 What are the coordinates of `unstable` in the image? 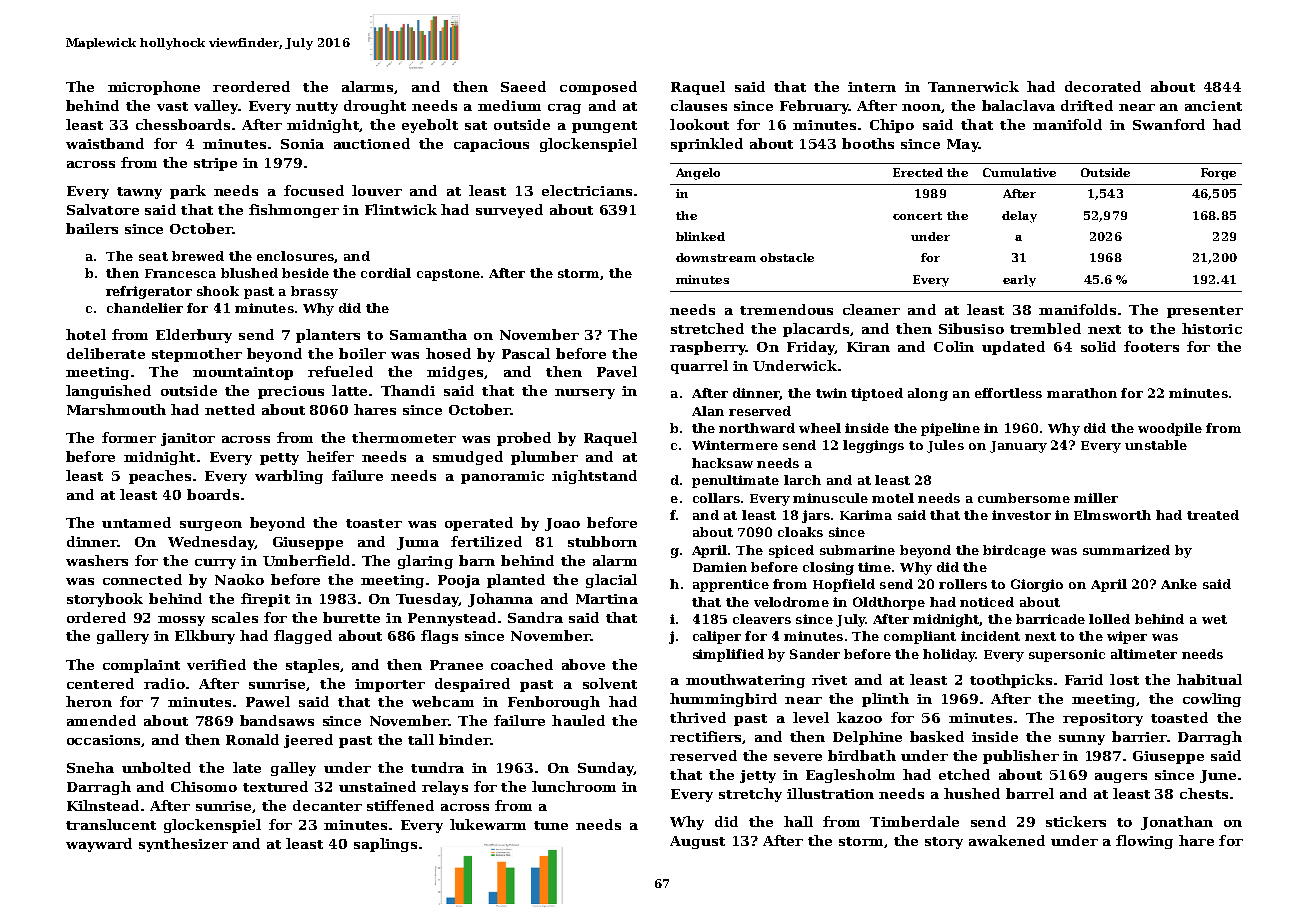 It's located at (1156, 445).
